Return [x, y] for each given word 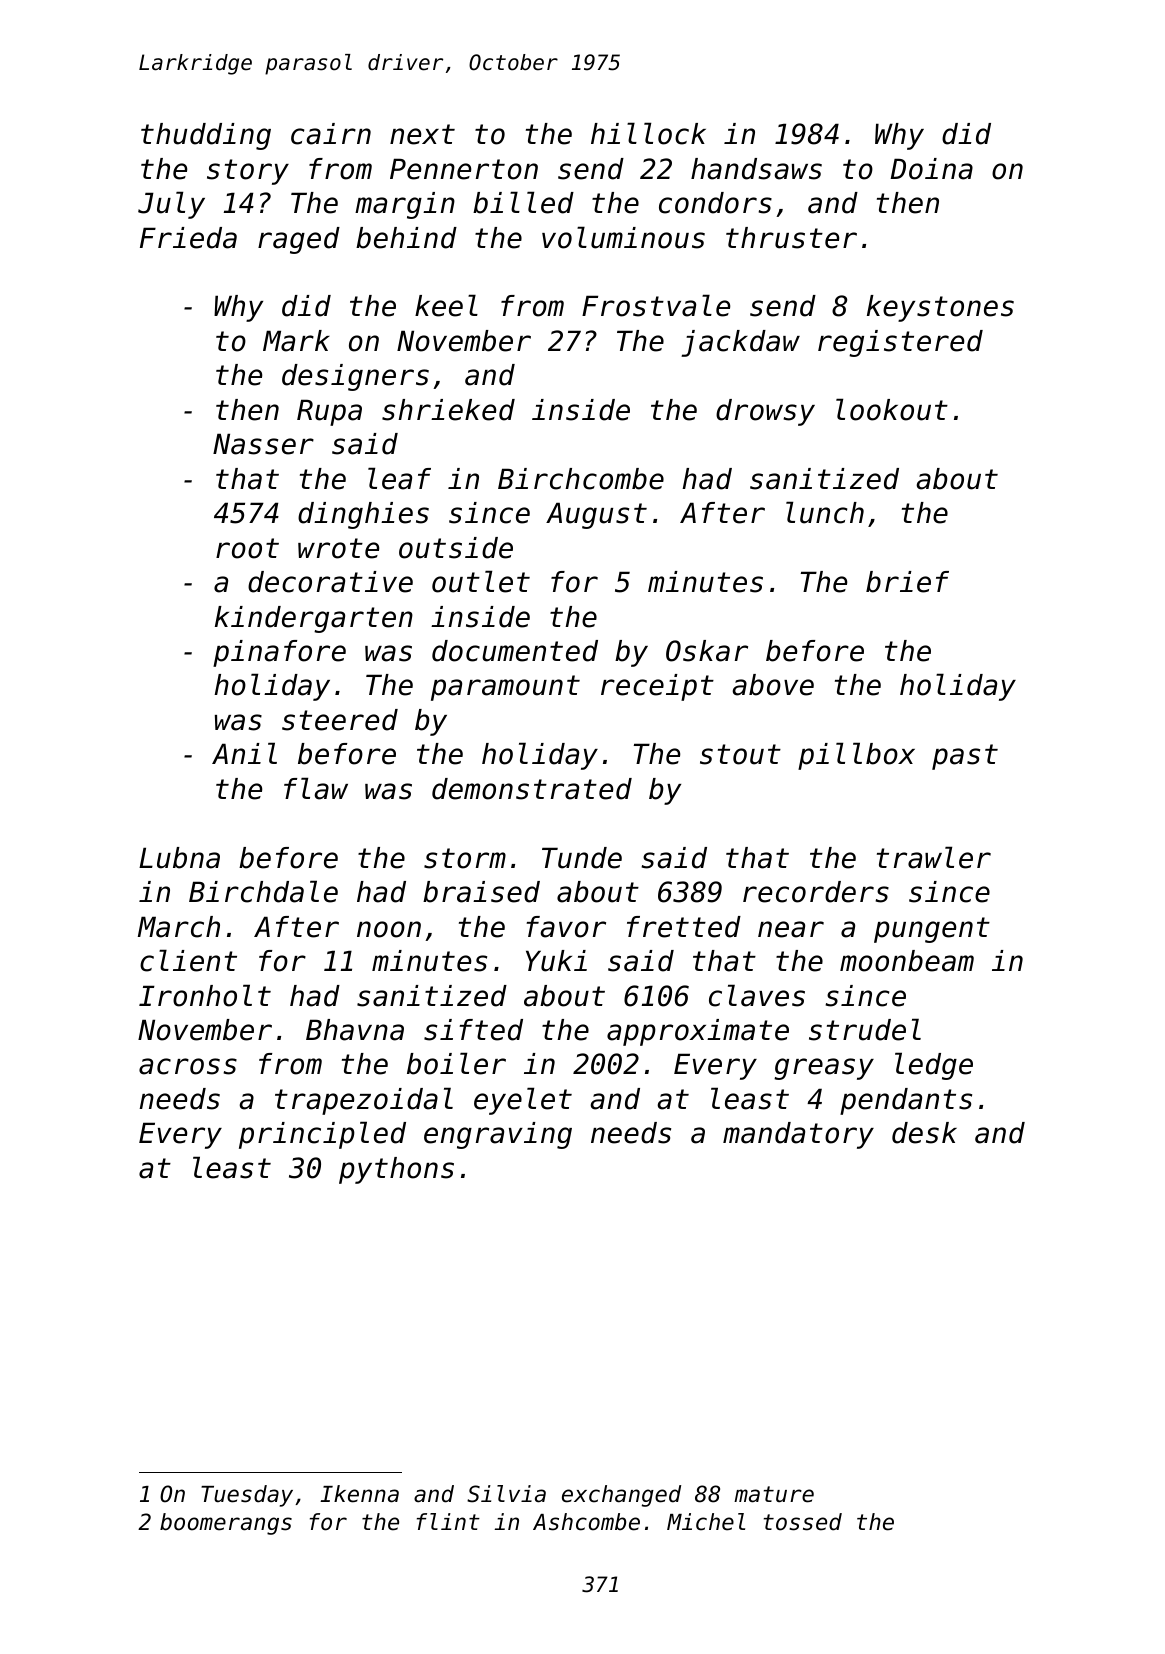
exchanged [621, 1496]
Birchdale [263, 891]
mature [774, 1494]
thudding [206, 136]
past [965, 757]
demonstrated [532, 789]
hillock [648, 133]
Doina [931, 169]
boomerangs [226, 1524]
